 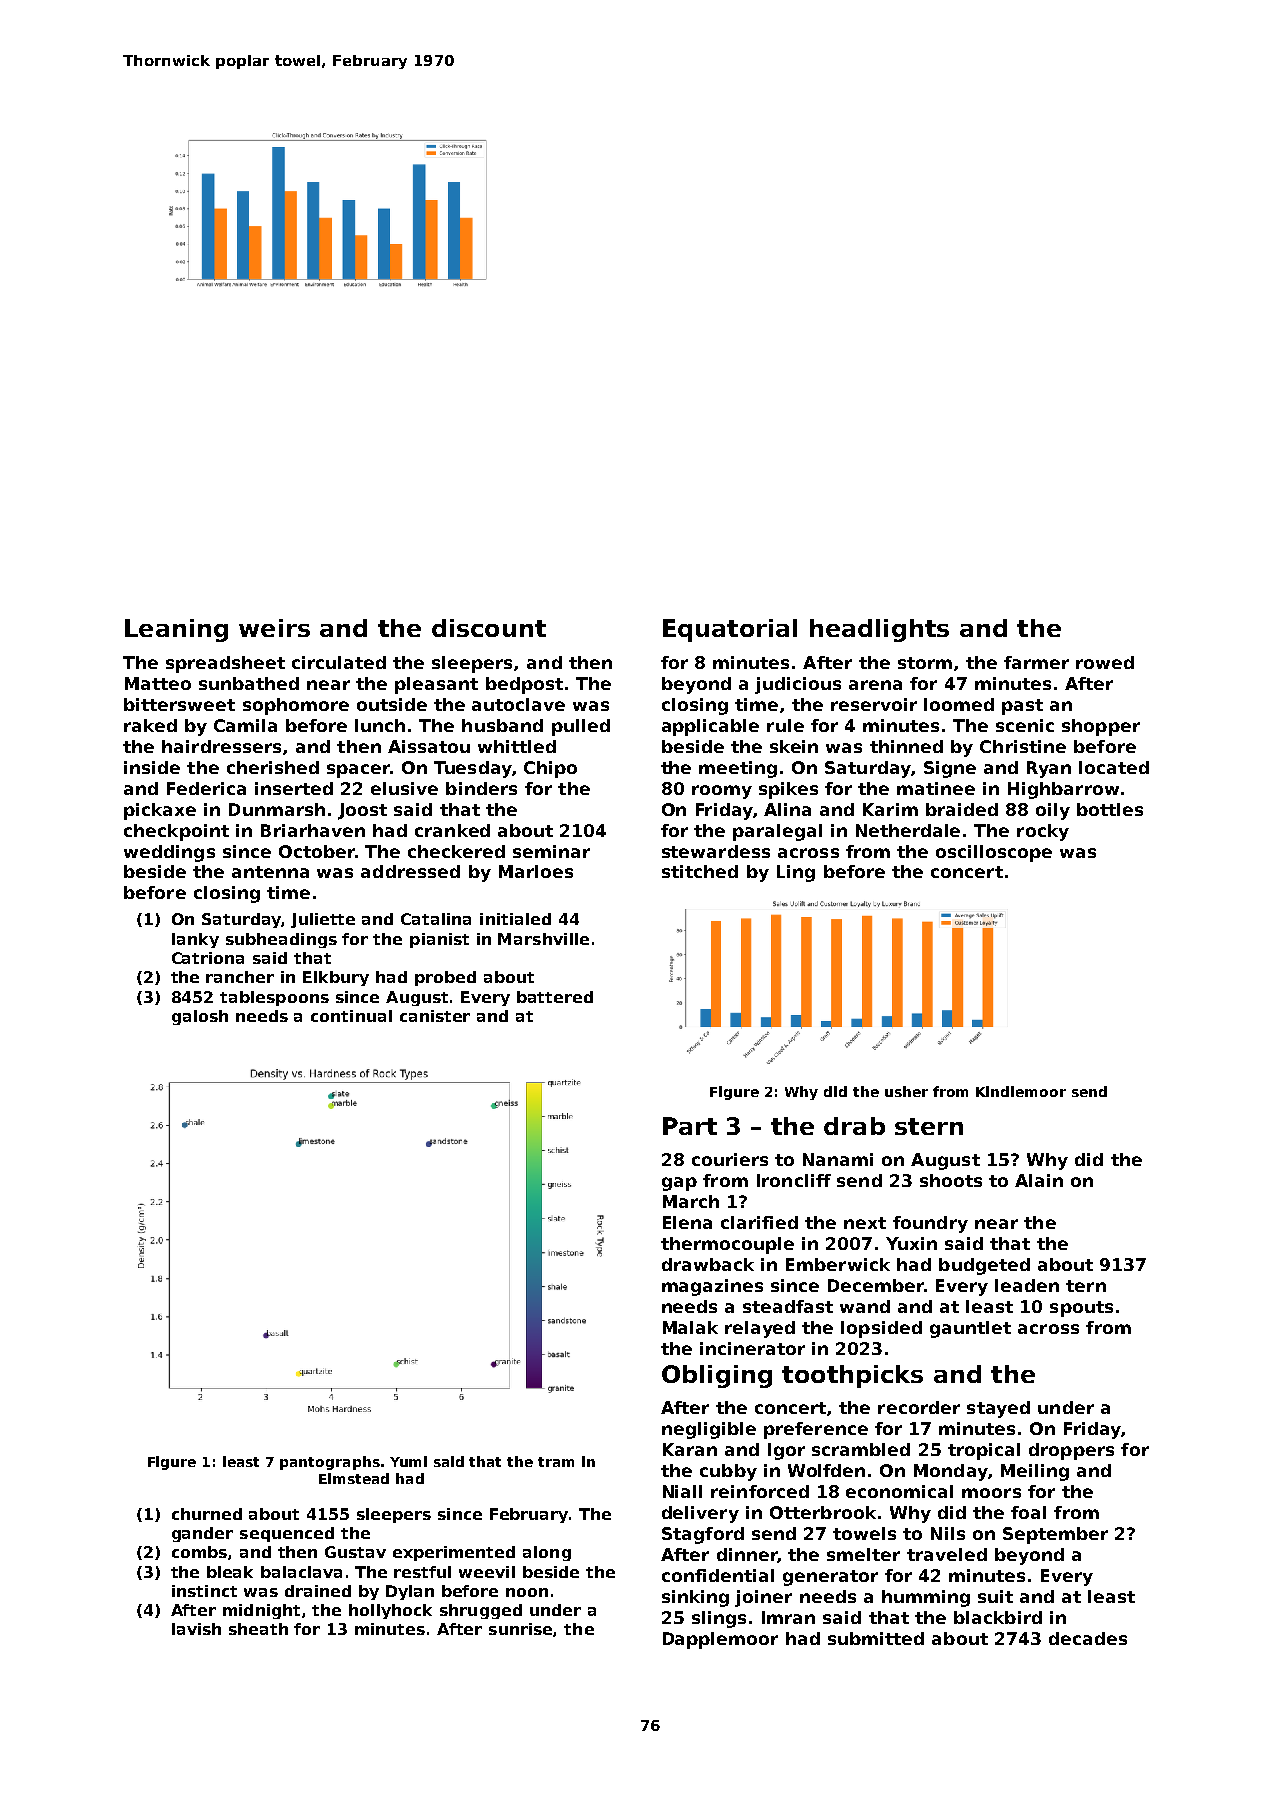 What do you see at coordinates (390, 1611) in the image?
I see `hollyhock` at bounding box center [390, 1611].
